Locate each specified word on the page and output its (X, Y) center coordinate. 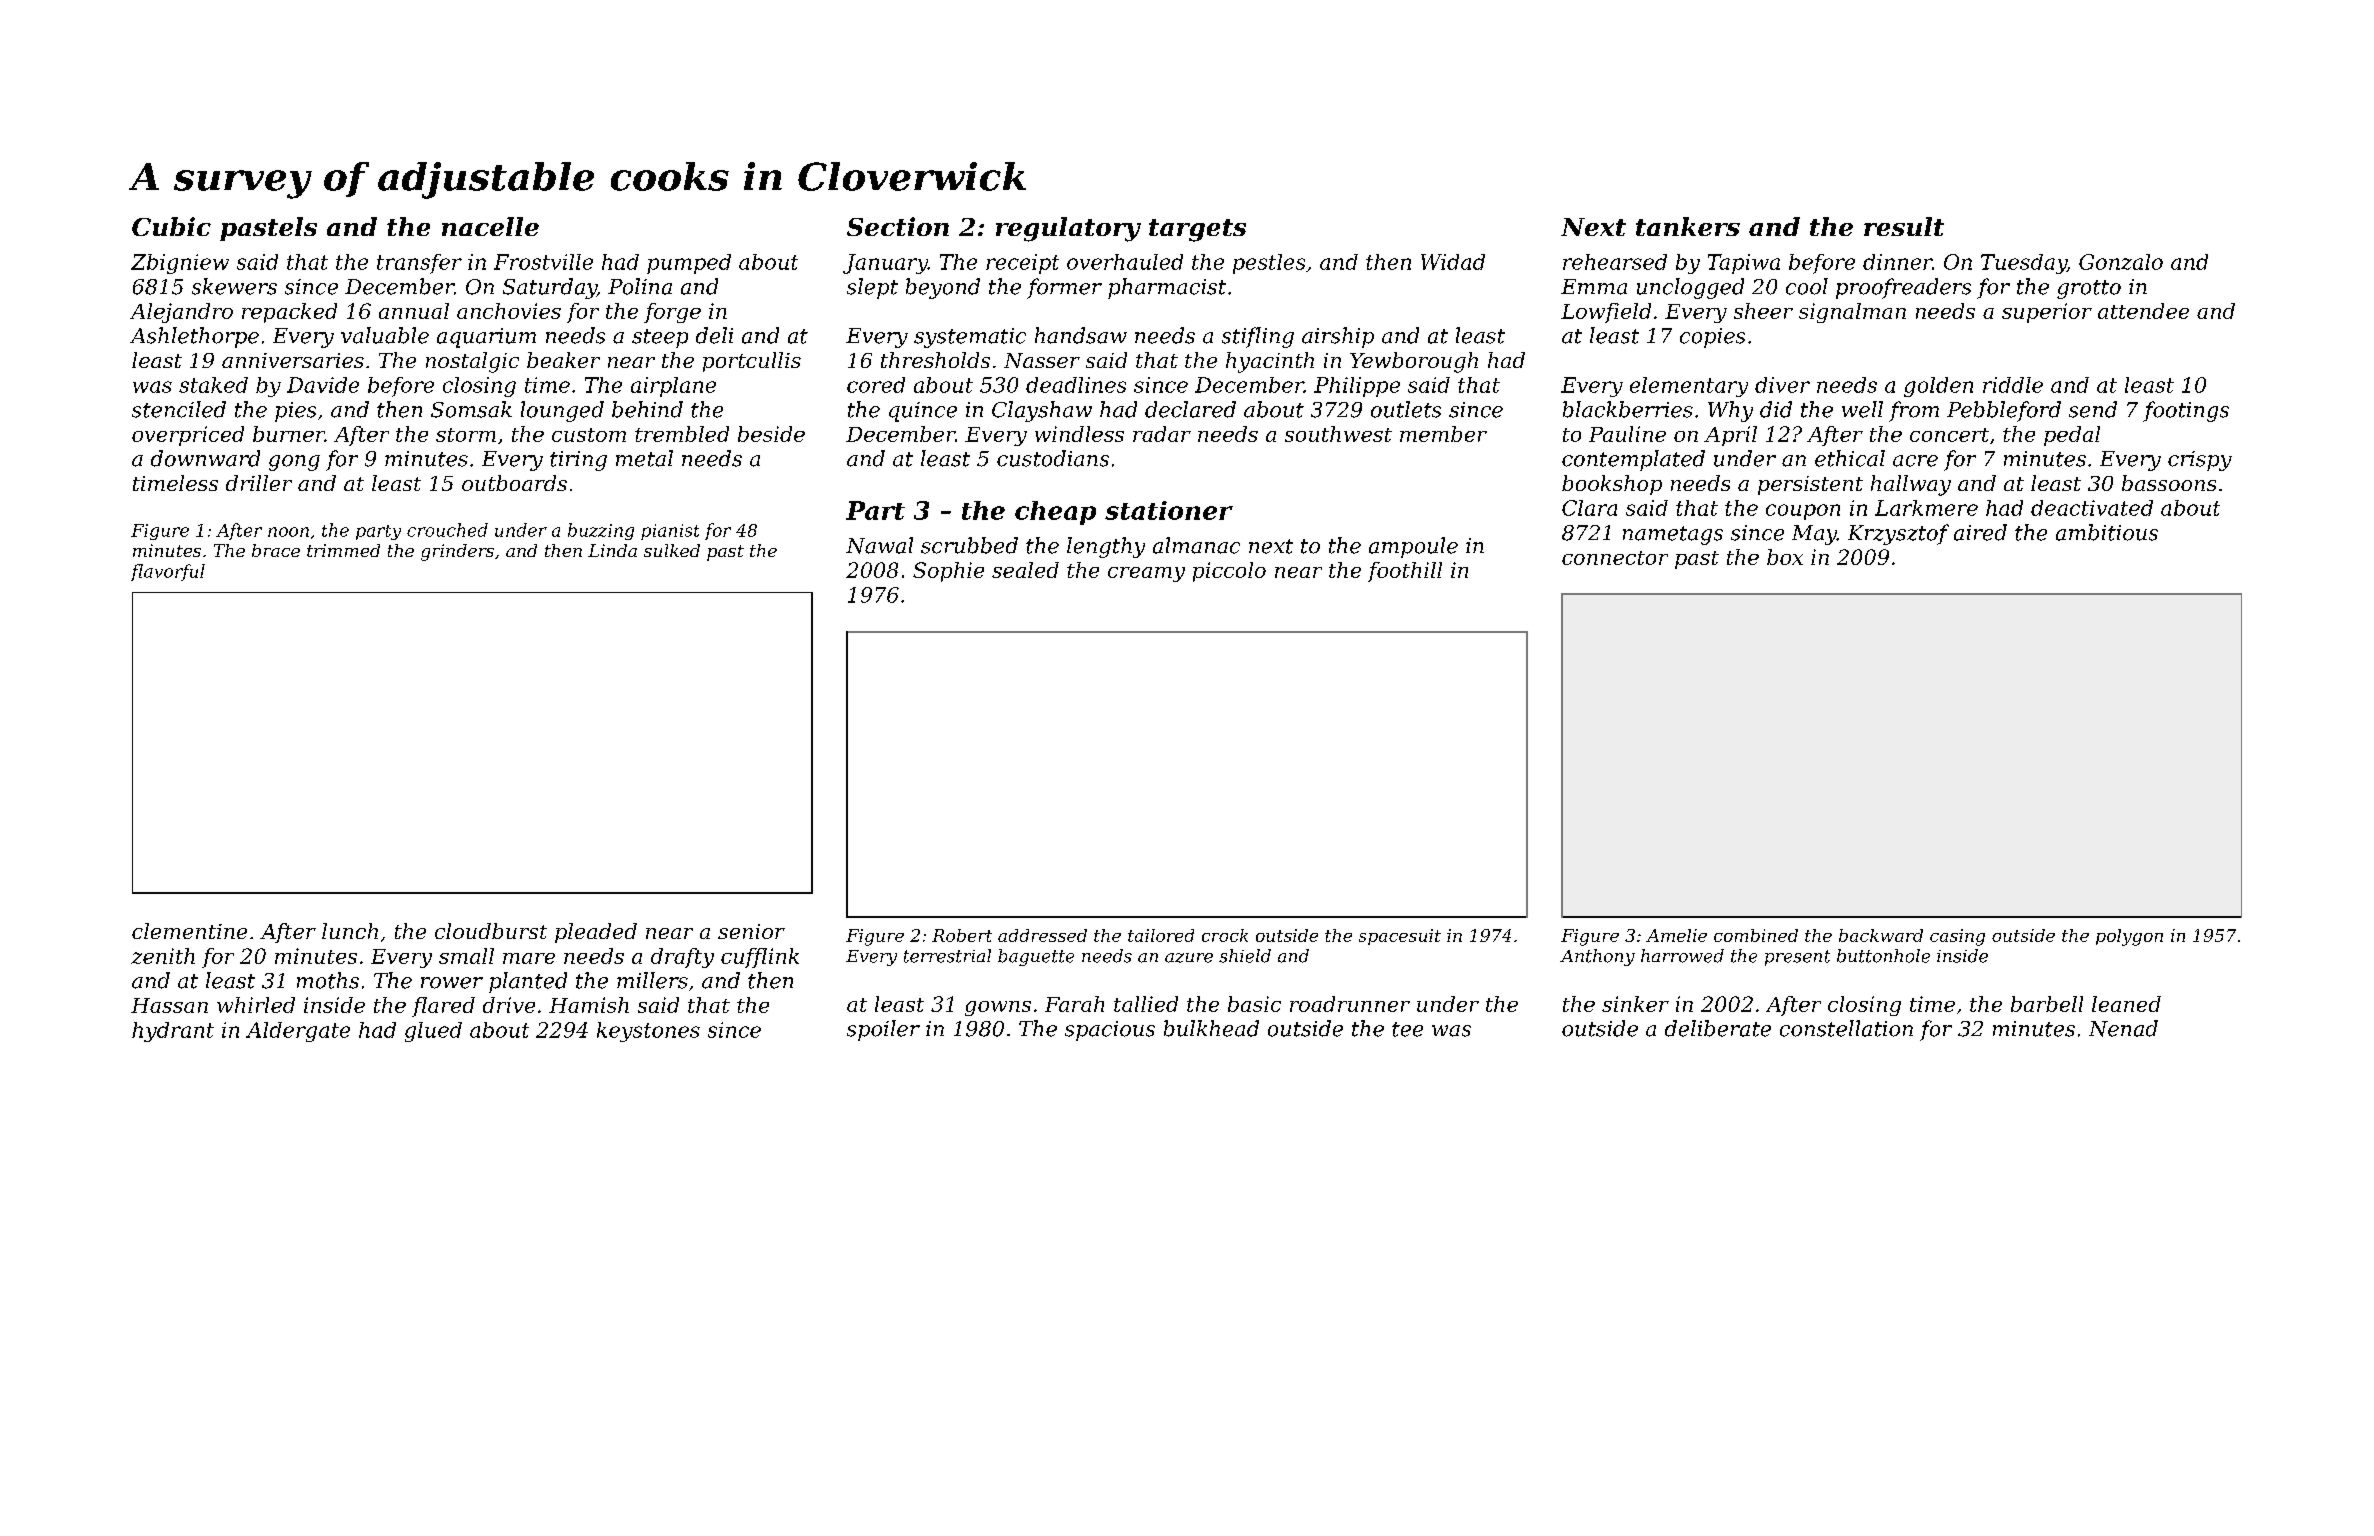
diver (1782, 385)
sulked (672, 550)
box (1785, 557)
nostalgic (472, 362)
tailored (1161, 935)
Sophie (948, 572)
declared (1190, 409)
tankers (1688, 226)
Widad (1453, 262)
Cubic (171, 226)
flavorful (168, 572)
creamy (1146, 574)
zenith (163, 956)
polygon (2129, 937)
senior (751, 931)
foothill (1405, 572)
